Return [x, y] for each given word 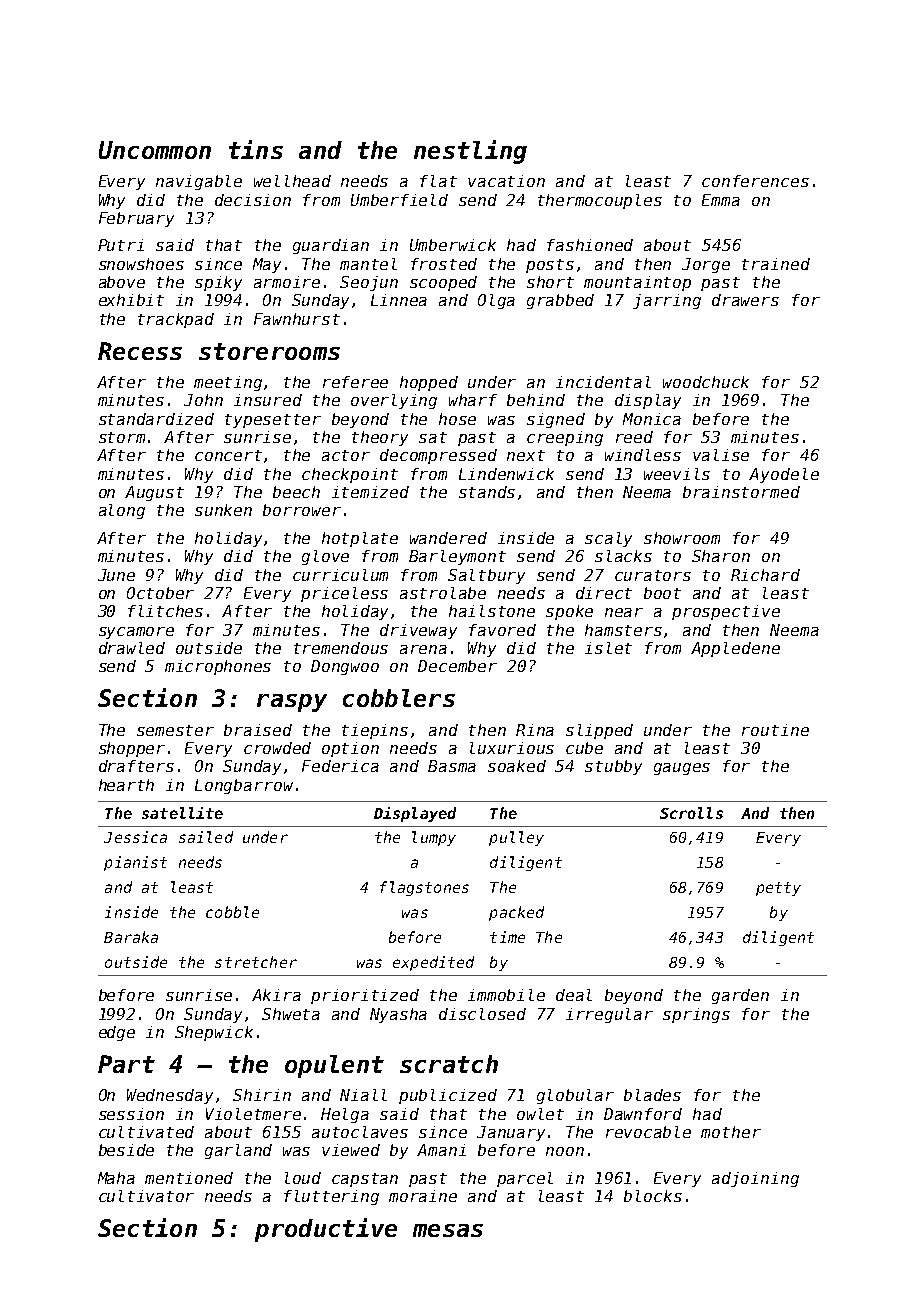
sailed [206, 837]
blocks [653, 1196]
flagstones [424, 888]
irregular [609, 1015]
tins [256, 149]
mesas [448, 1230]
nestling [470, 152]
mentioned [189, 1178]
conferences [755, 181]
